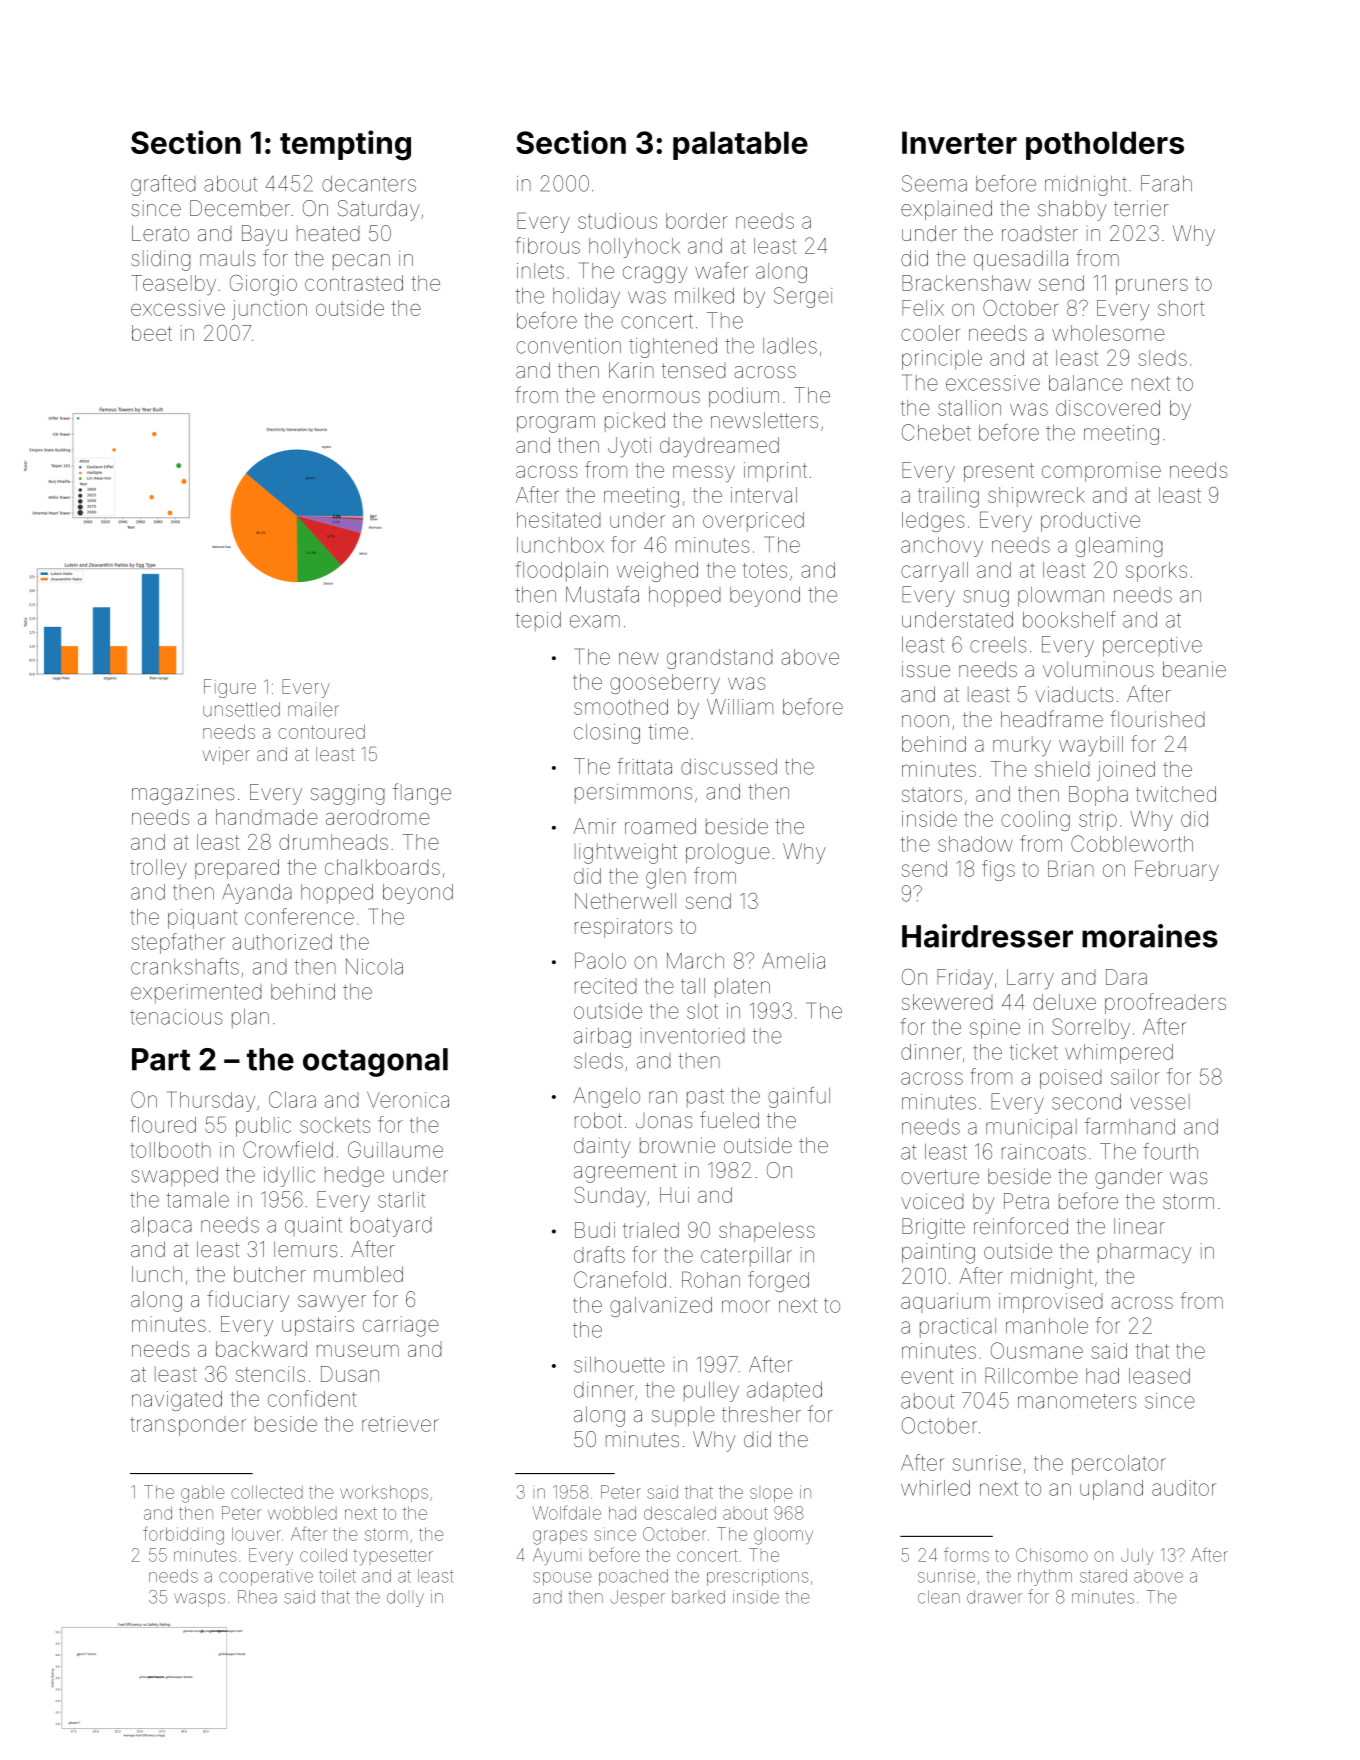  What do you see at coordinates (784, 1391) in the screenshot?
I see `adapted` at bounding box center [784, 1391].
